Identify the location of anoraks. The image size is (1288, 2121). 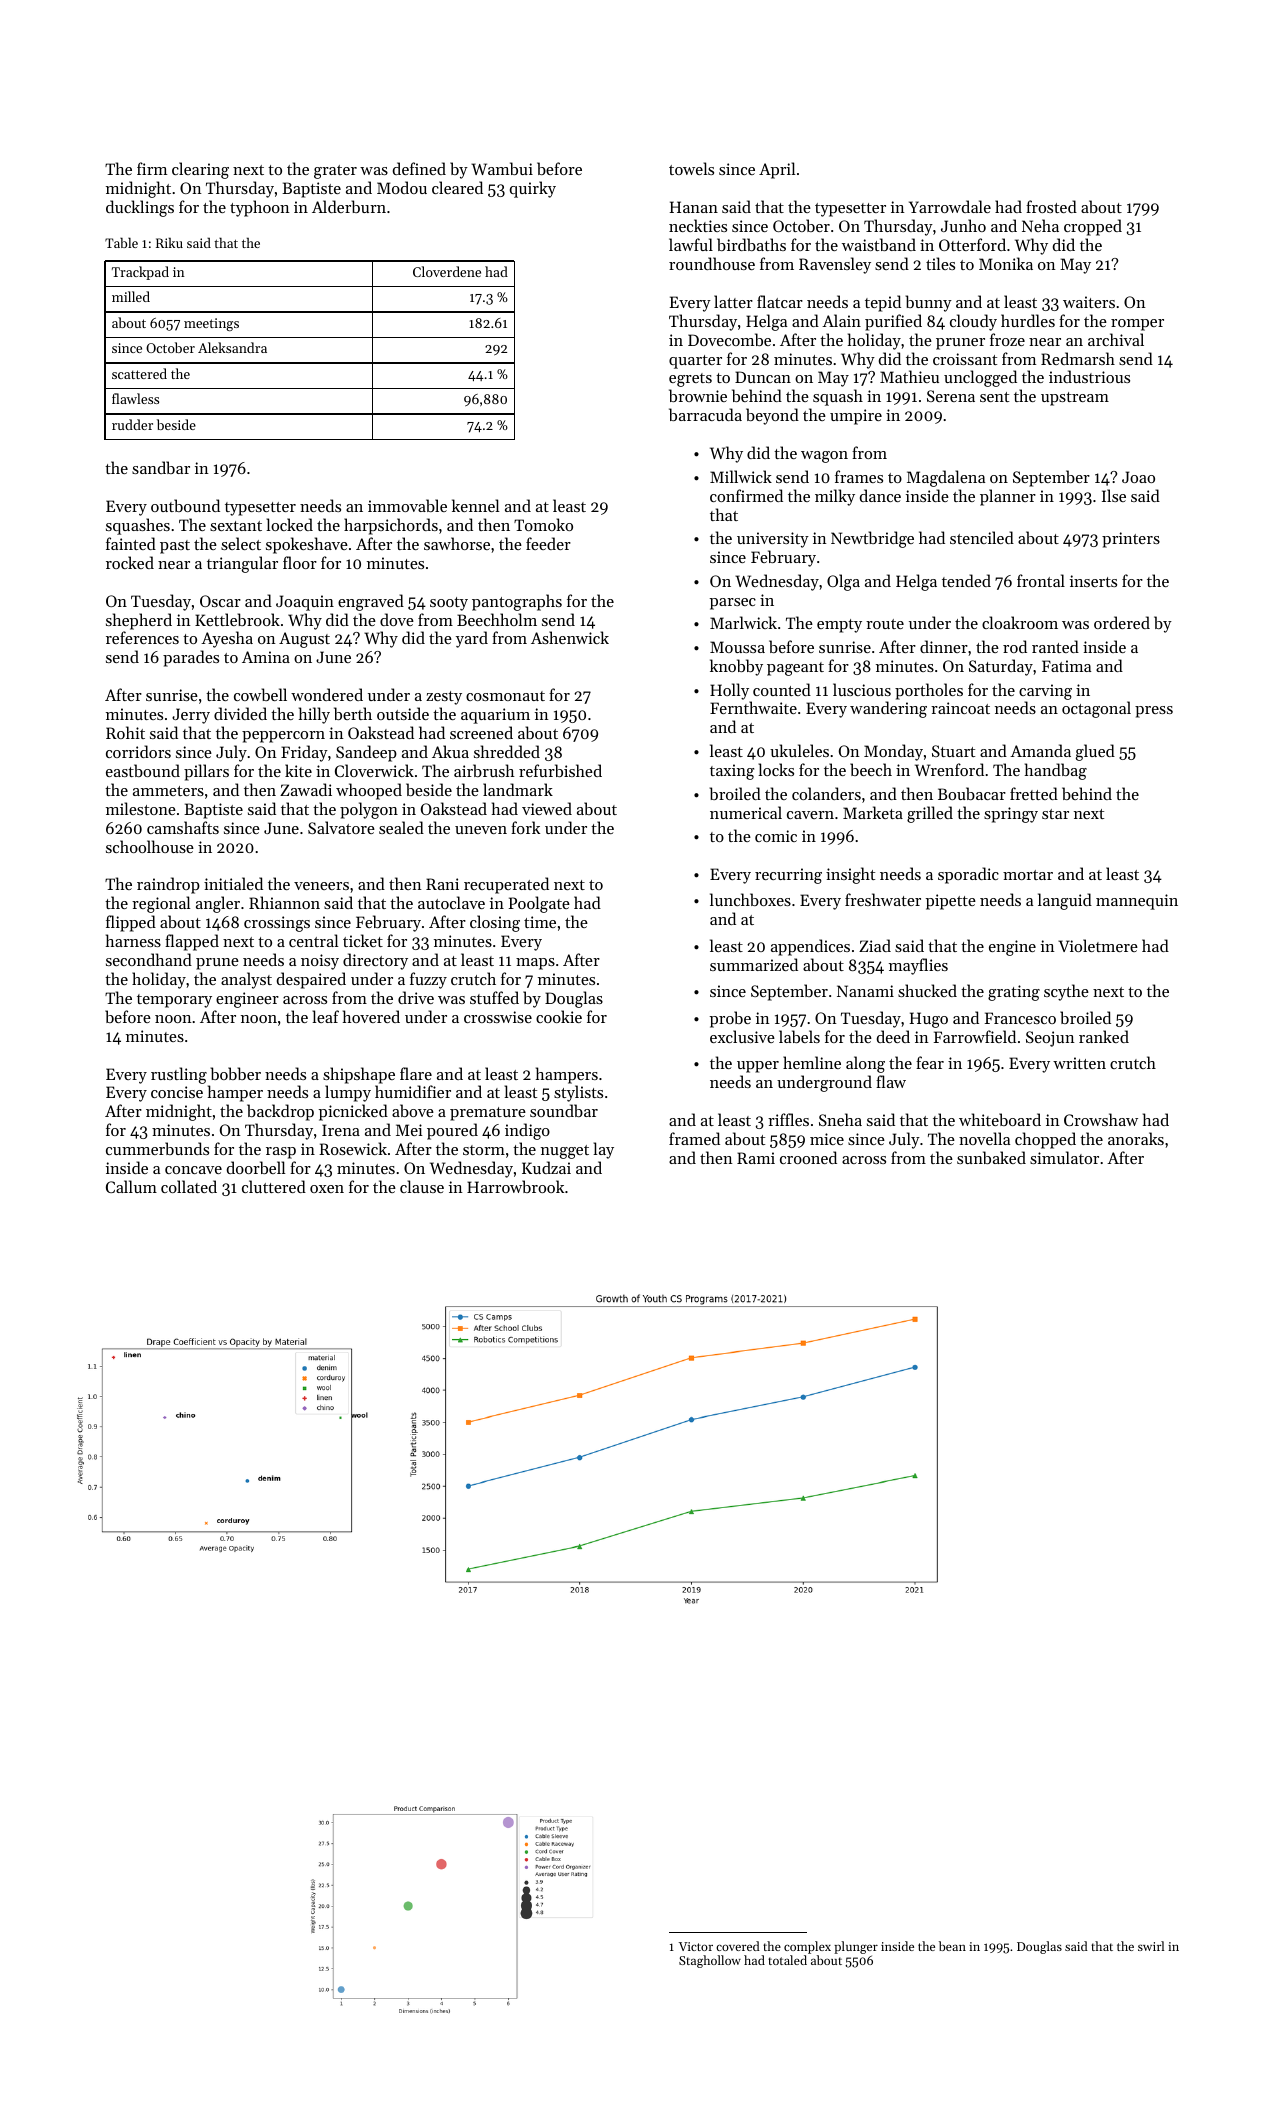
(1136, 1138).
